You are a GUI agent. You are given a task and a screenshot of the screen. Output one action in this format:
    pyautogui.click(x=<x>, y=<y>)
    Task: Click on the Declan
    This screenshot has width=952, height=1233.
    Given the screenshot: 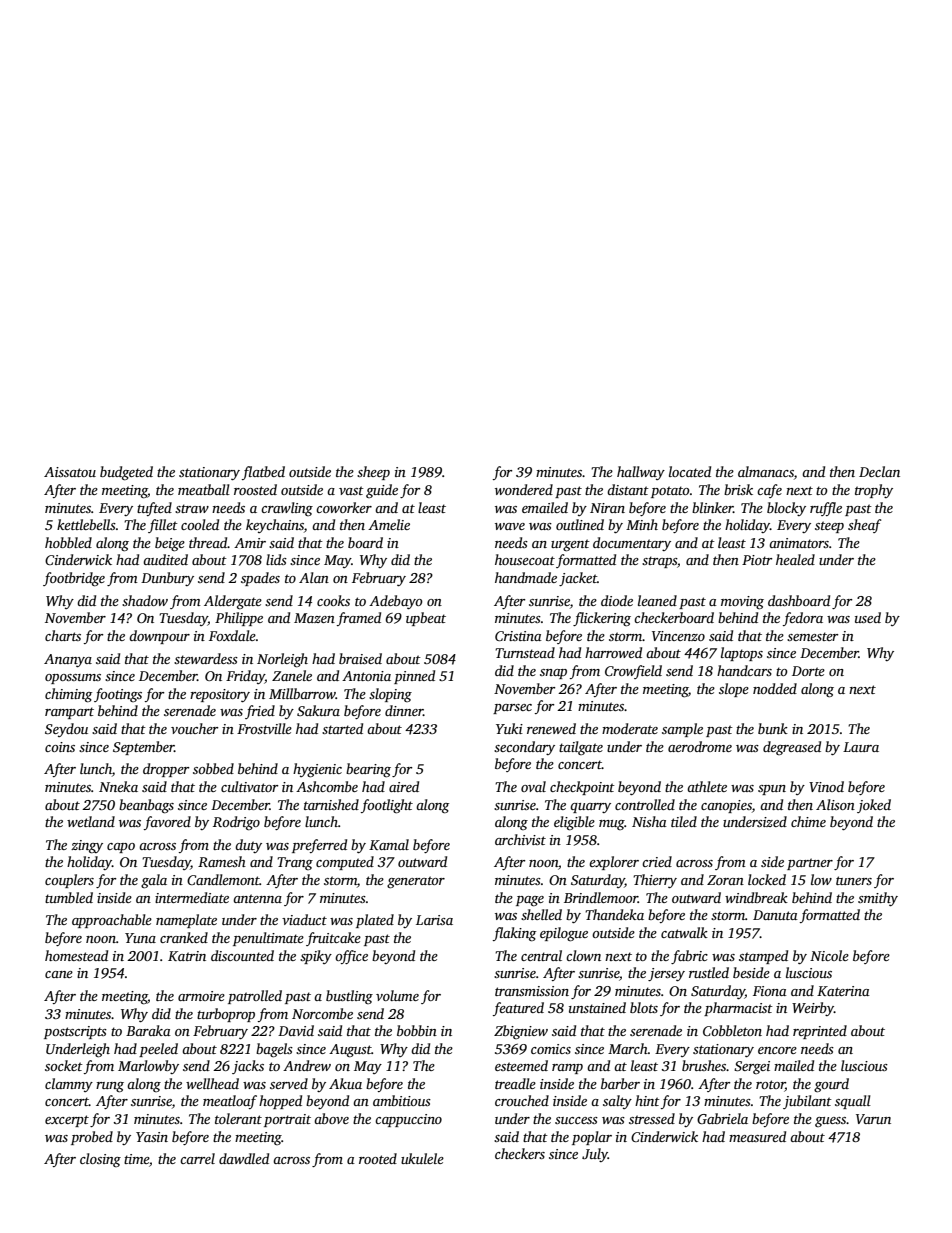 What is the action you would take?
    pyautogui.click(x=879, y=471)
